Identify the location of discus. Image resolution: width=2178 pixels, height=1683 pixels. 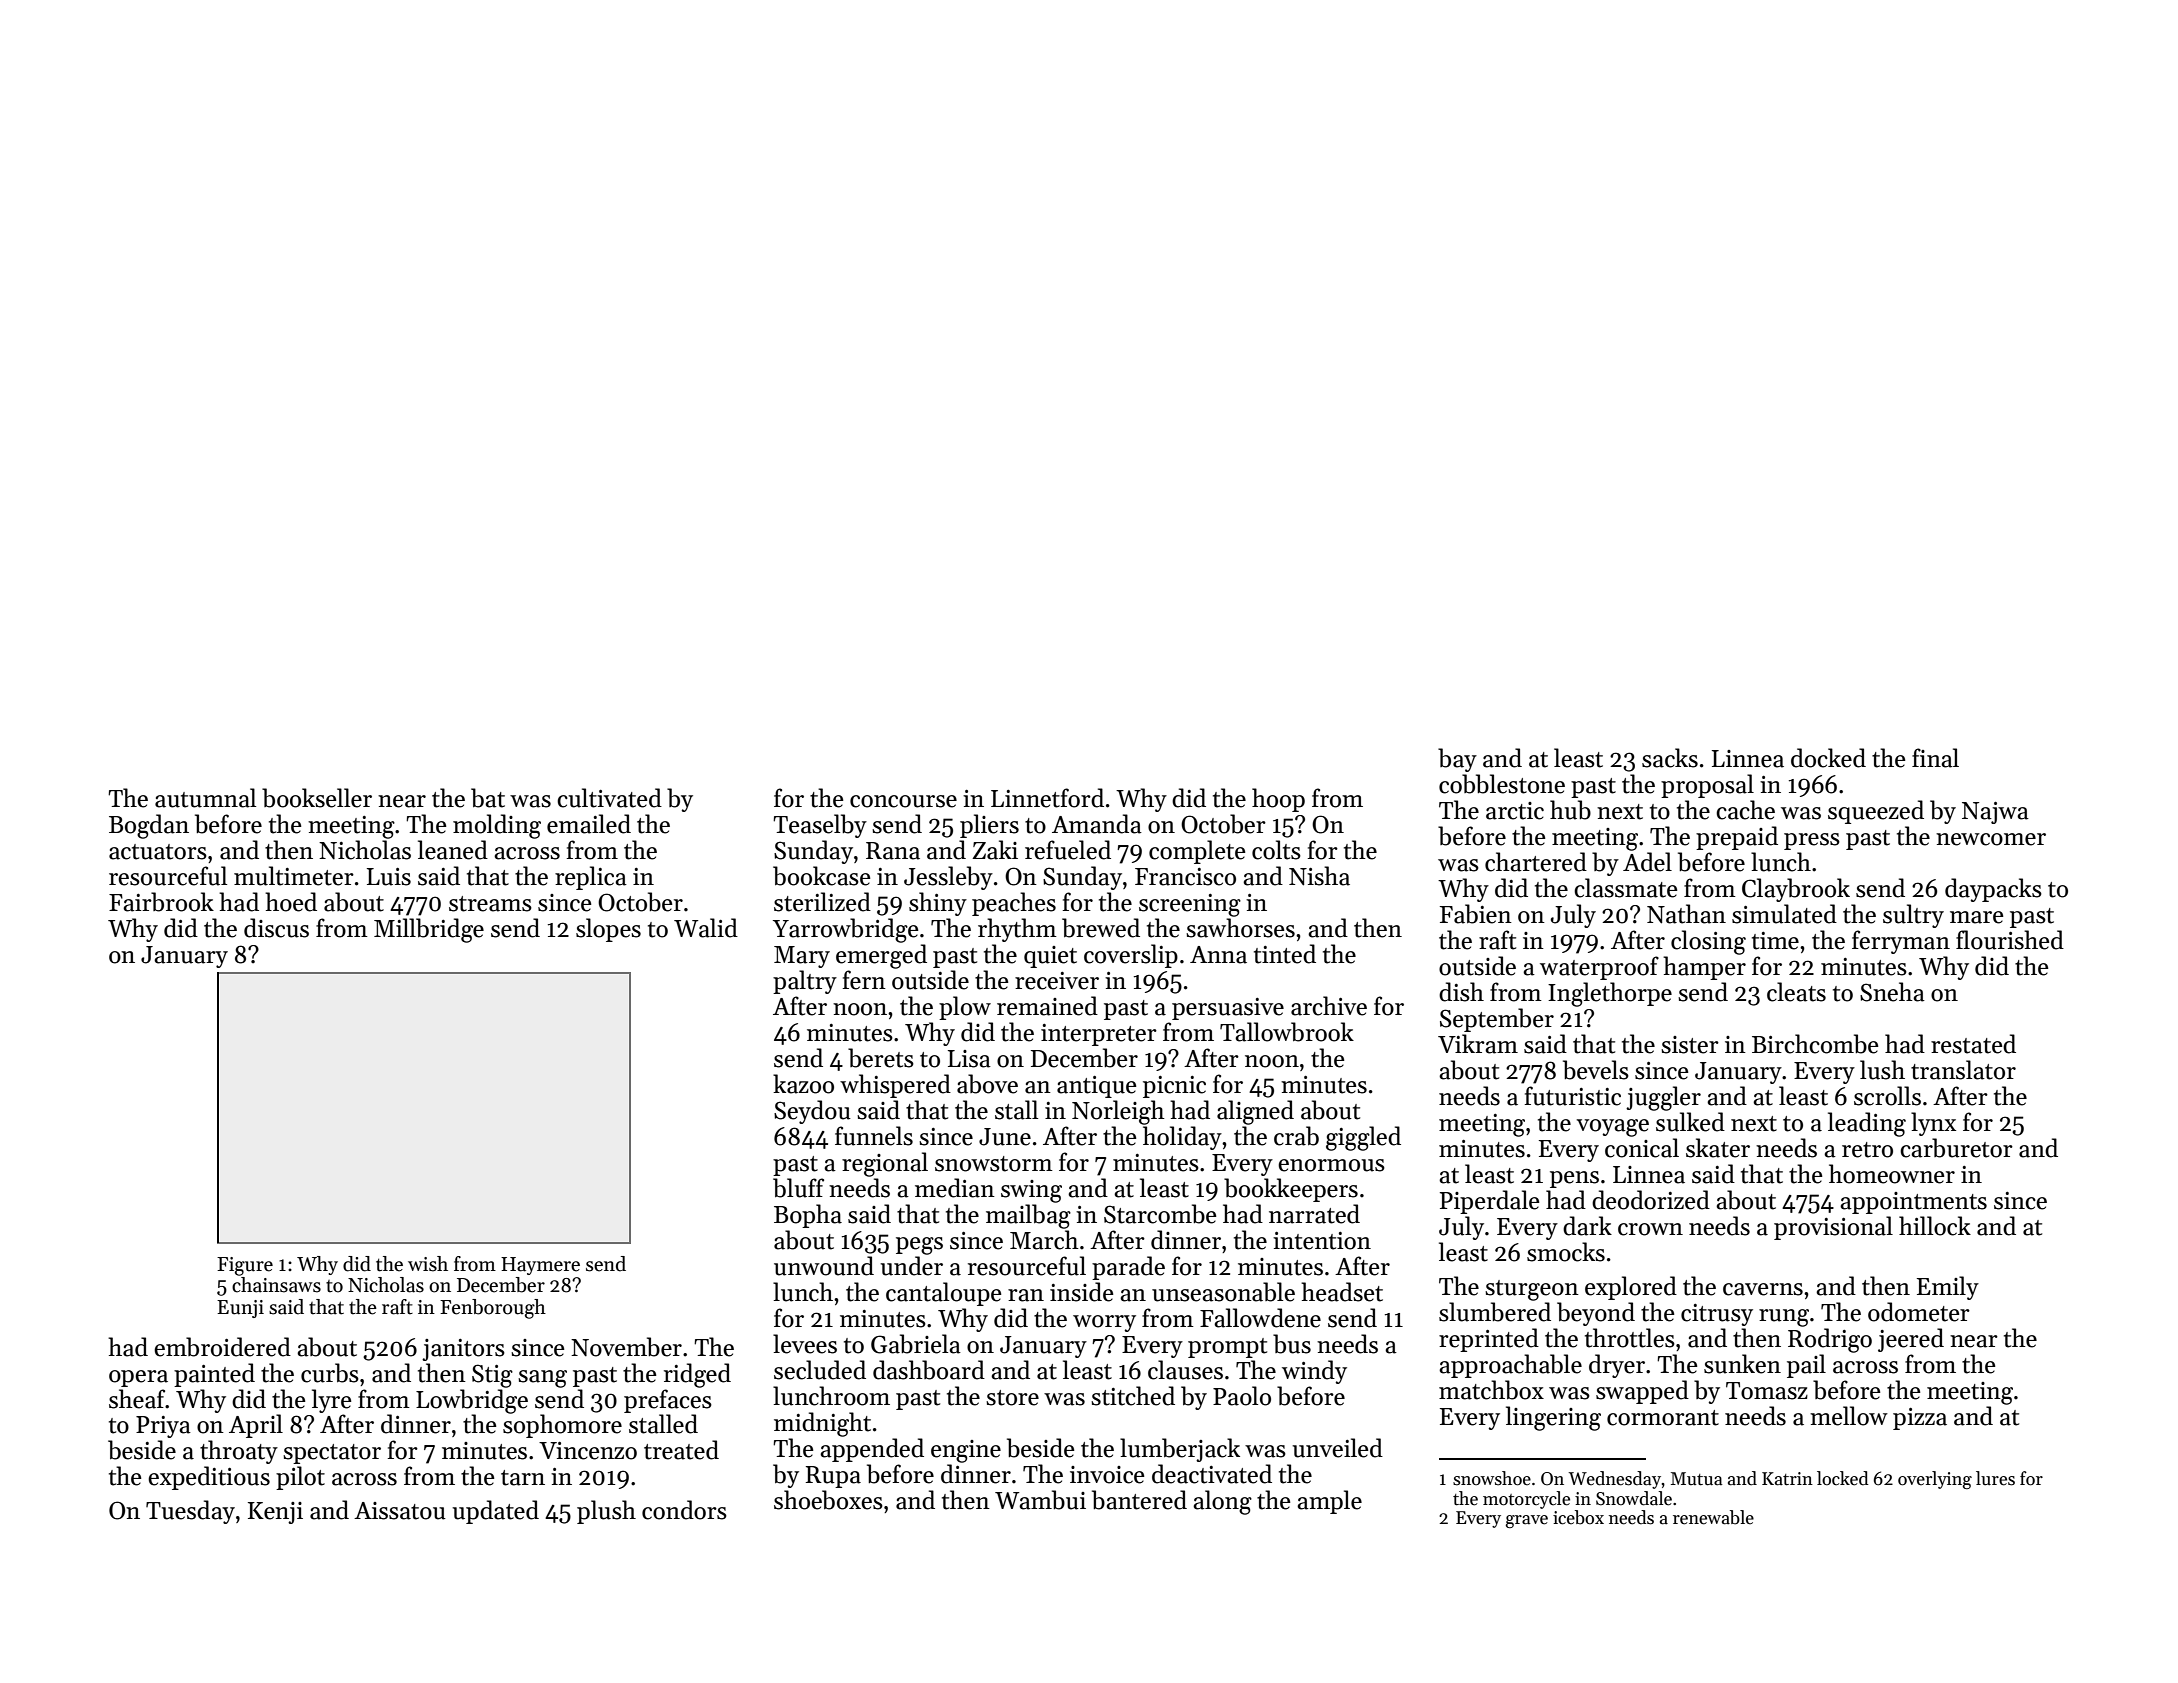
(276, 928).
